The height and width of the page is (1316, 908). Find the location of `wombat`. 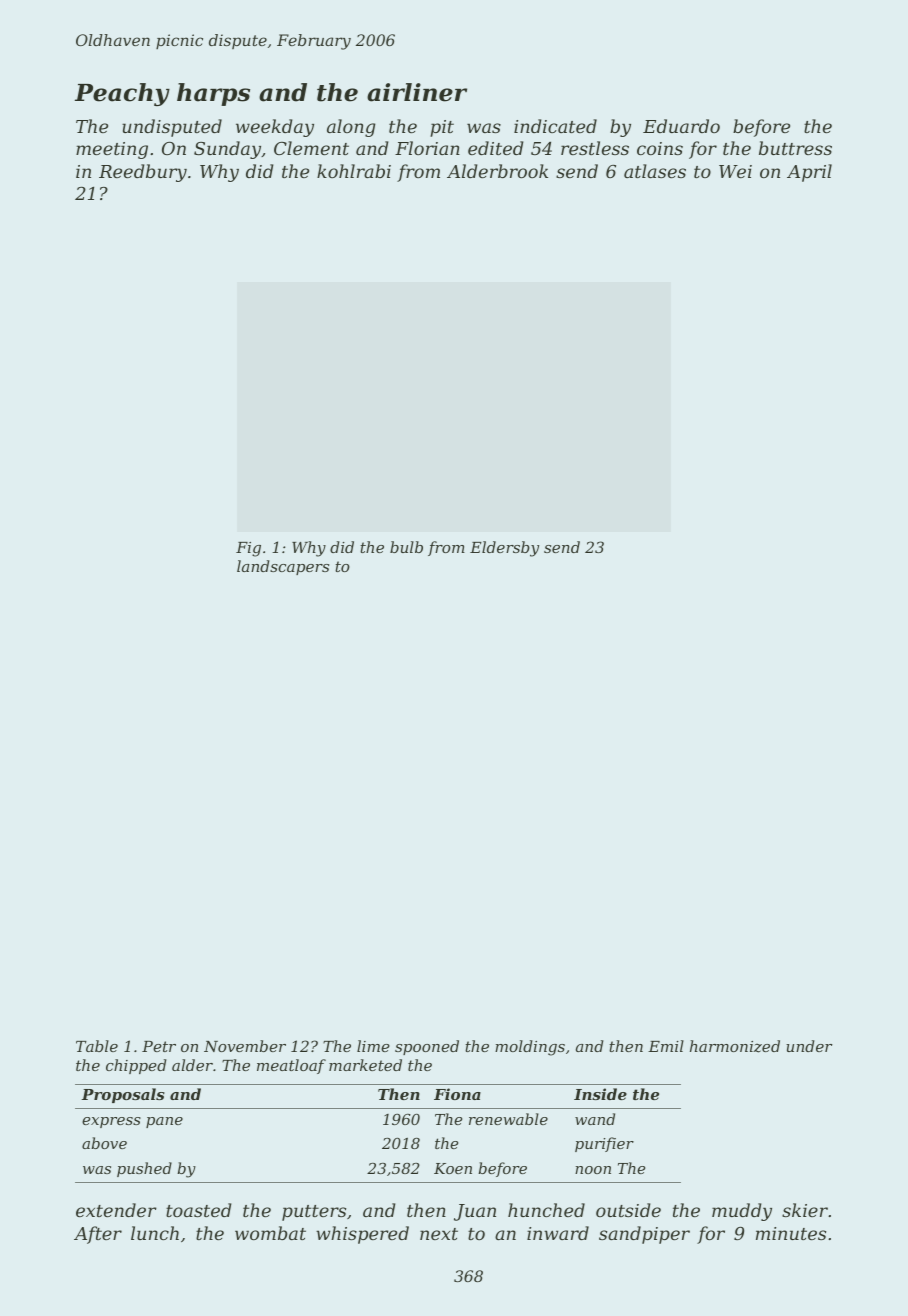

wombat is located at coordinates (270, 1233).
